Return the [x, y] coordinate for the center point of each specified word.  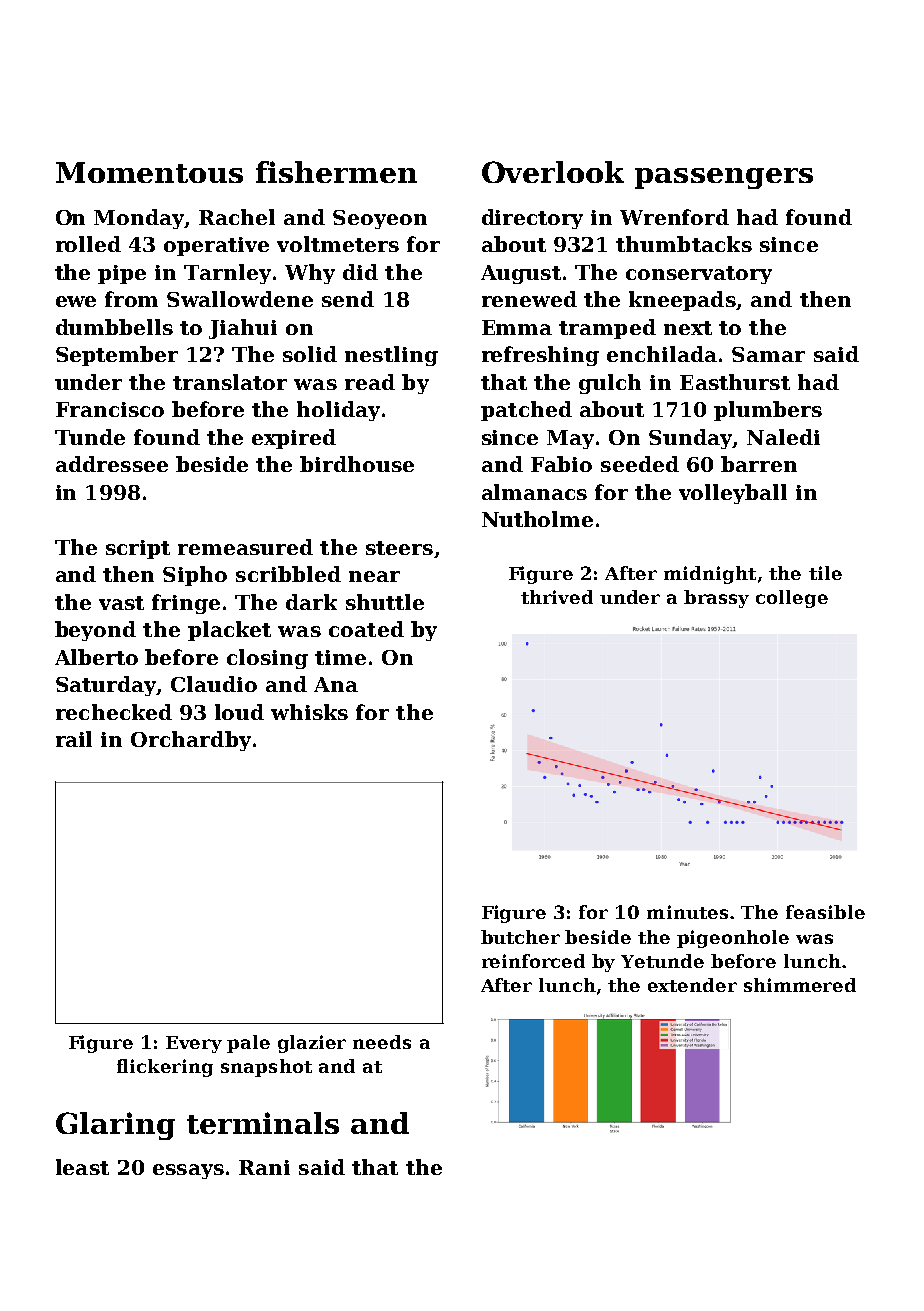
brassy [716, 599]
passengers [724, 178]
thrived [557, 597]
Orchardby [191, 741]
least [82, 1167]
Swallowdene [240, 299]
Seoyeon [380, 219]
